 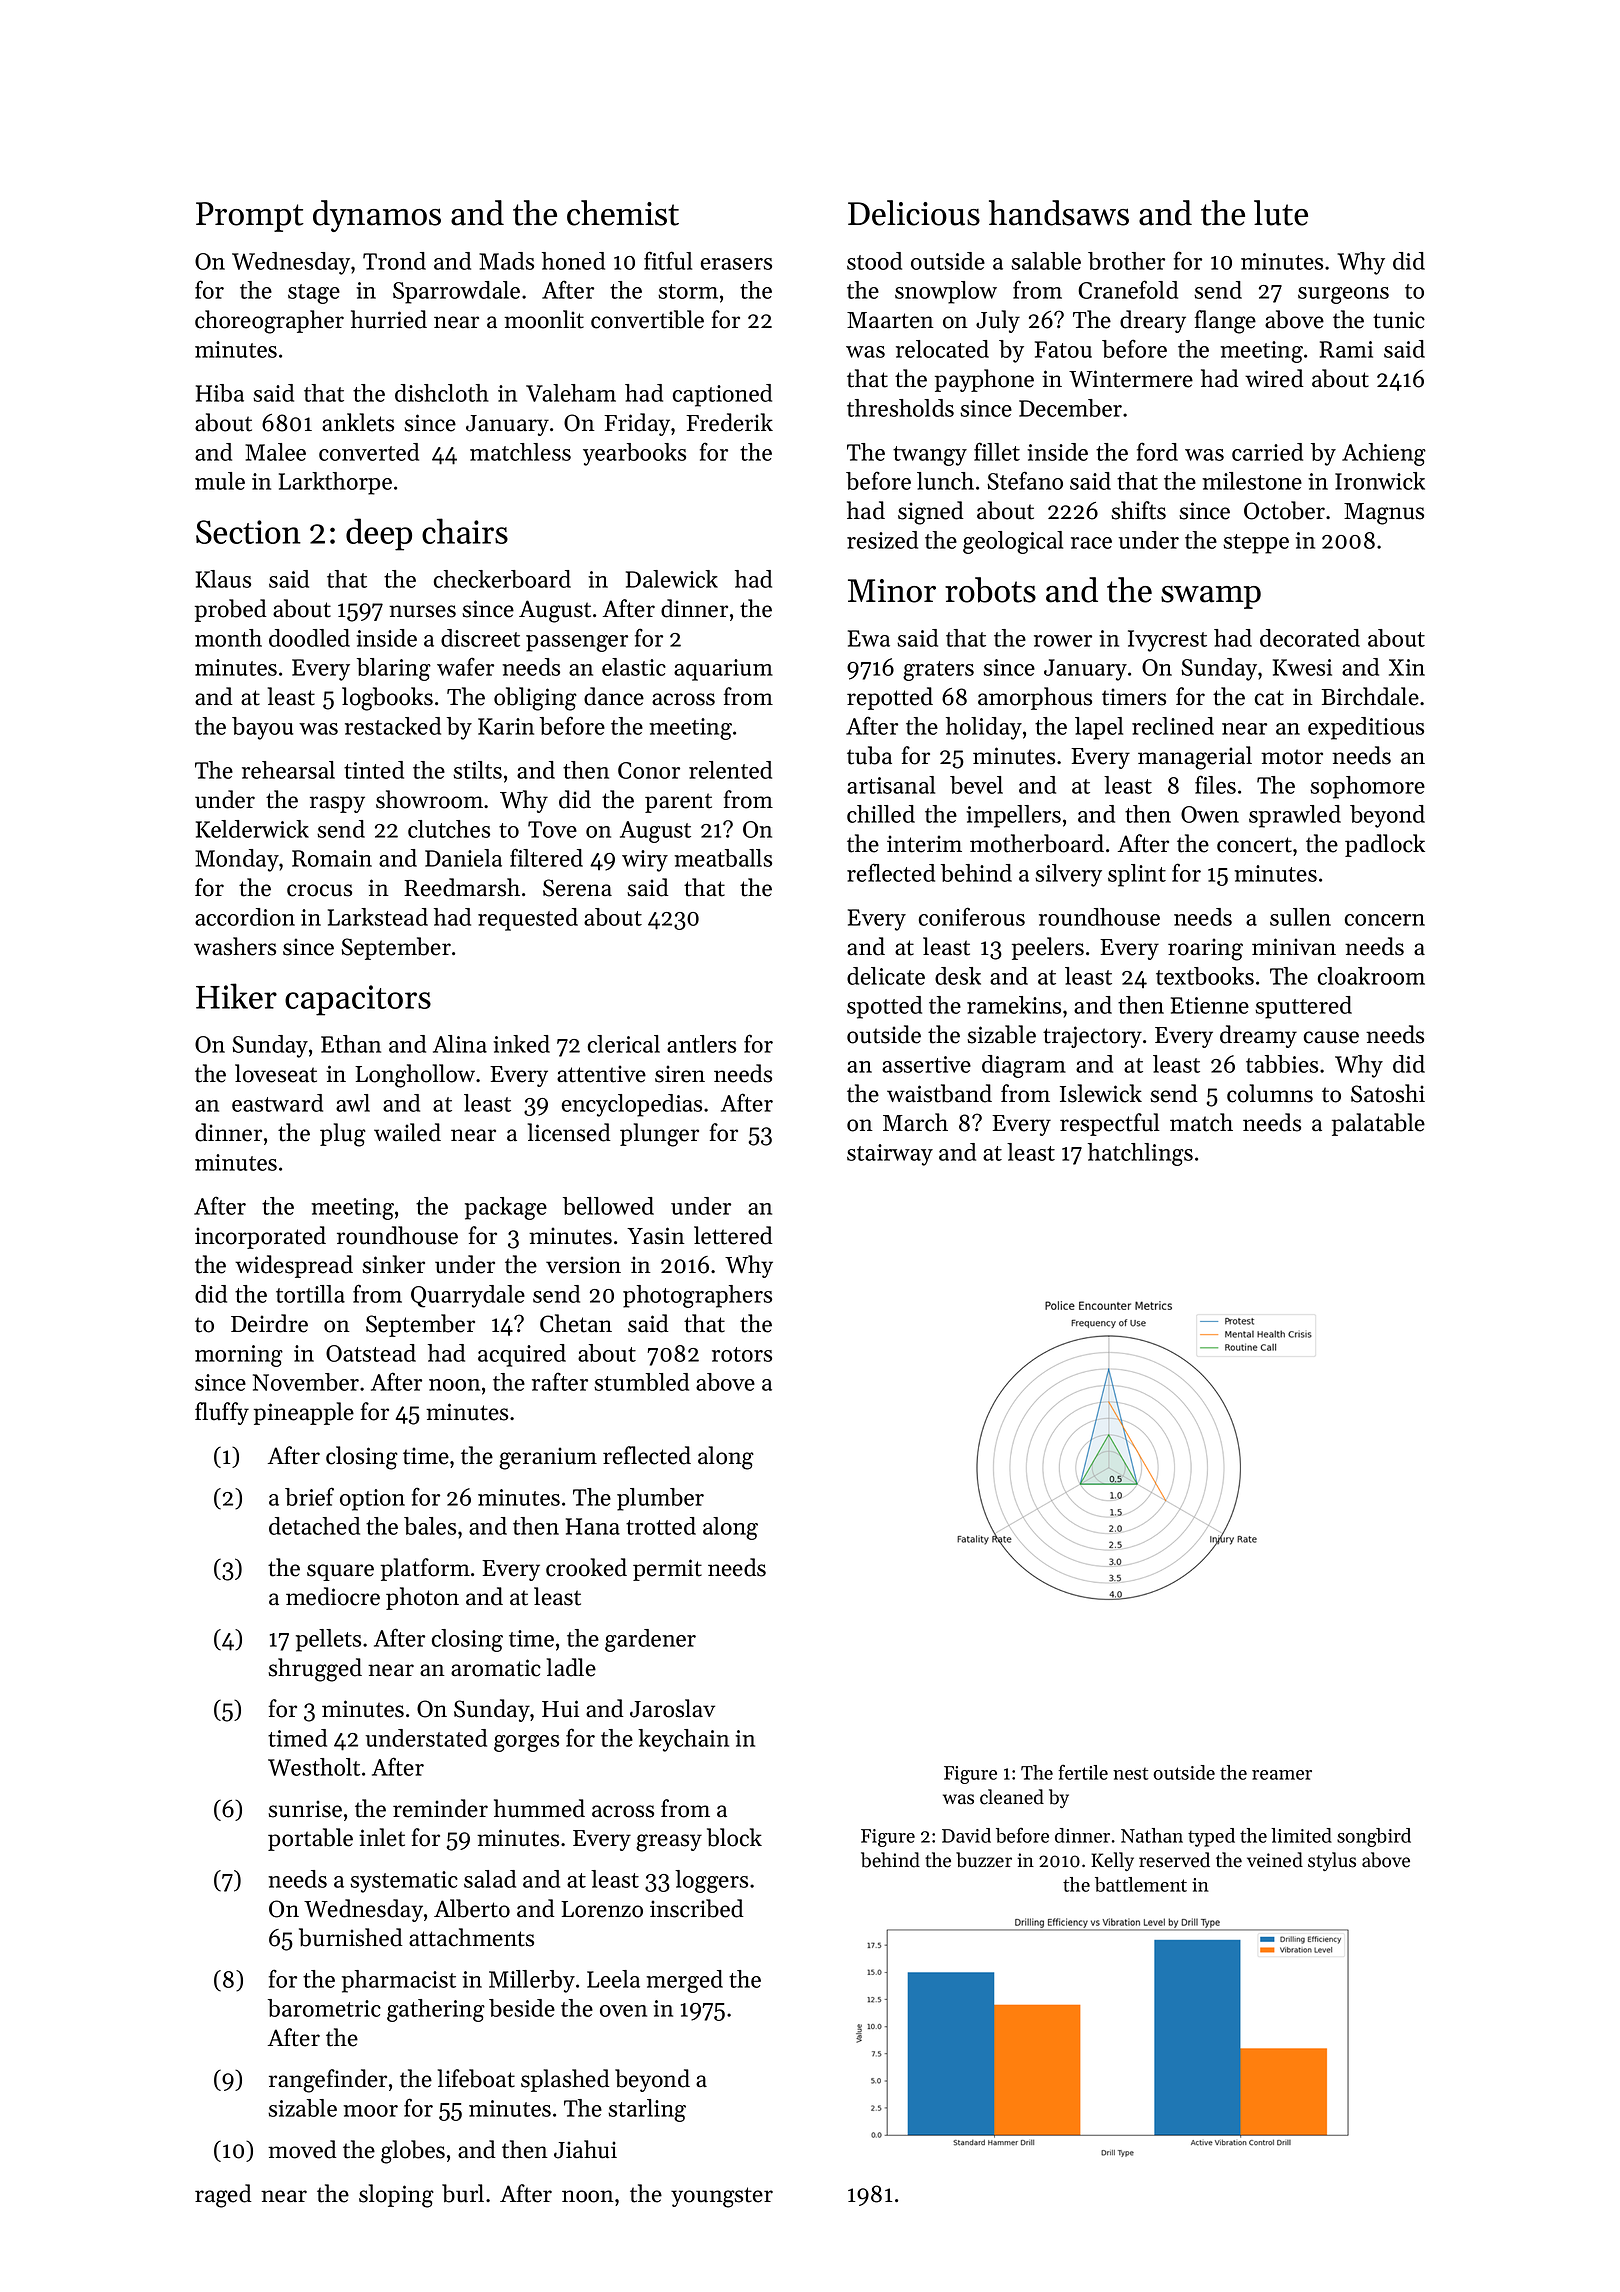 What do you see at coordinates (506, 261) in the screenshot?
I see `Mads` at bounding box center [506, 261].
